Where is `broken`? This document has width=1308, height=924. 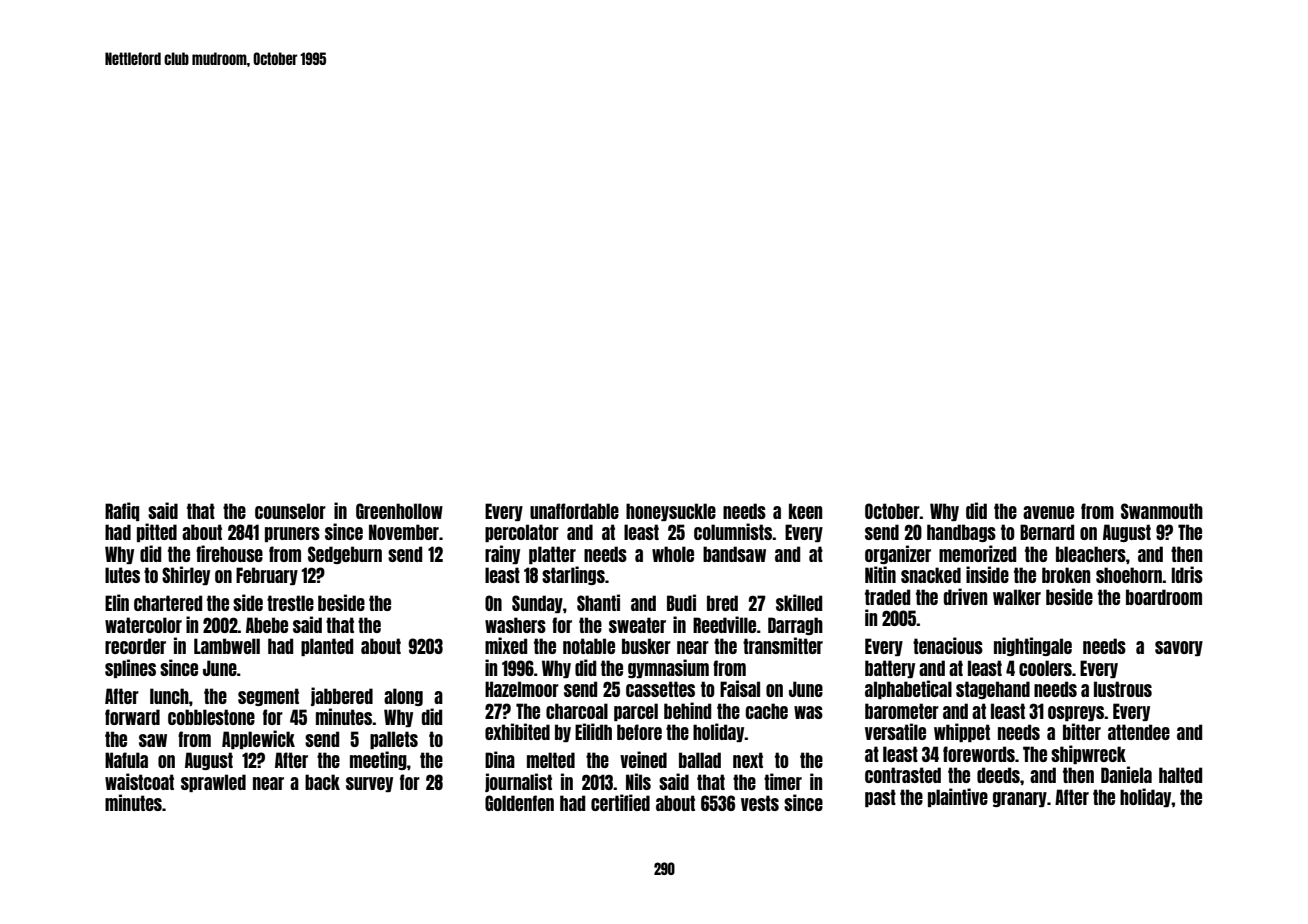 broken is located at coordinates (1066, 575).
